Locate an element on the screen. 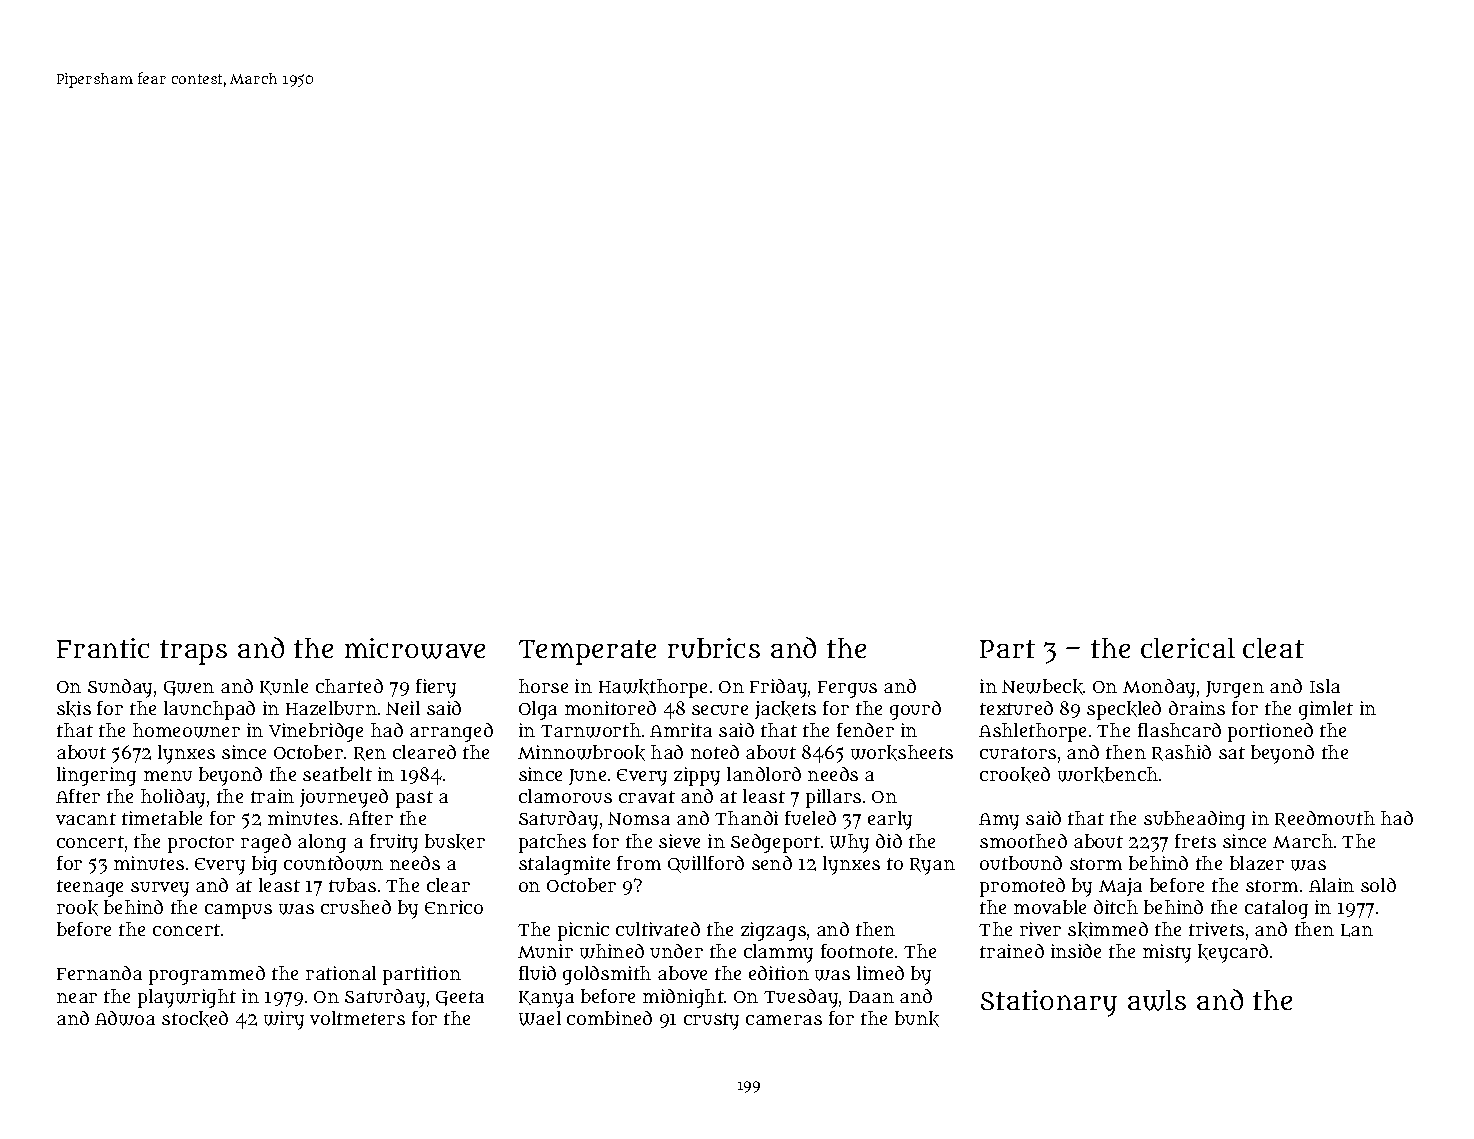 The image size is (1474, 1139). misty is located at coordinates (1167, 953).
